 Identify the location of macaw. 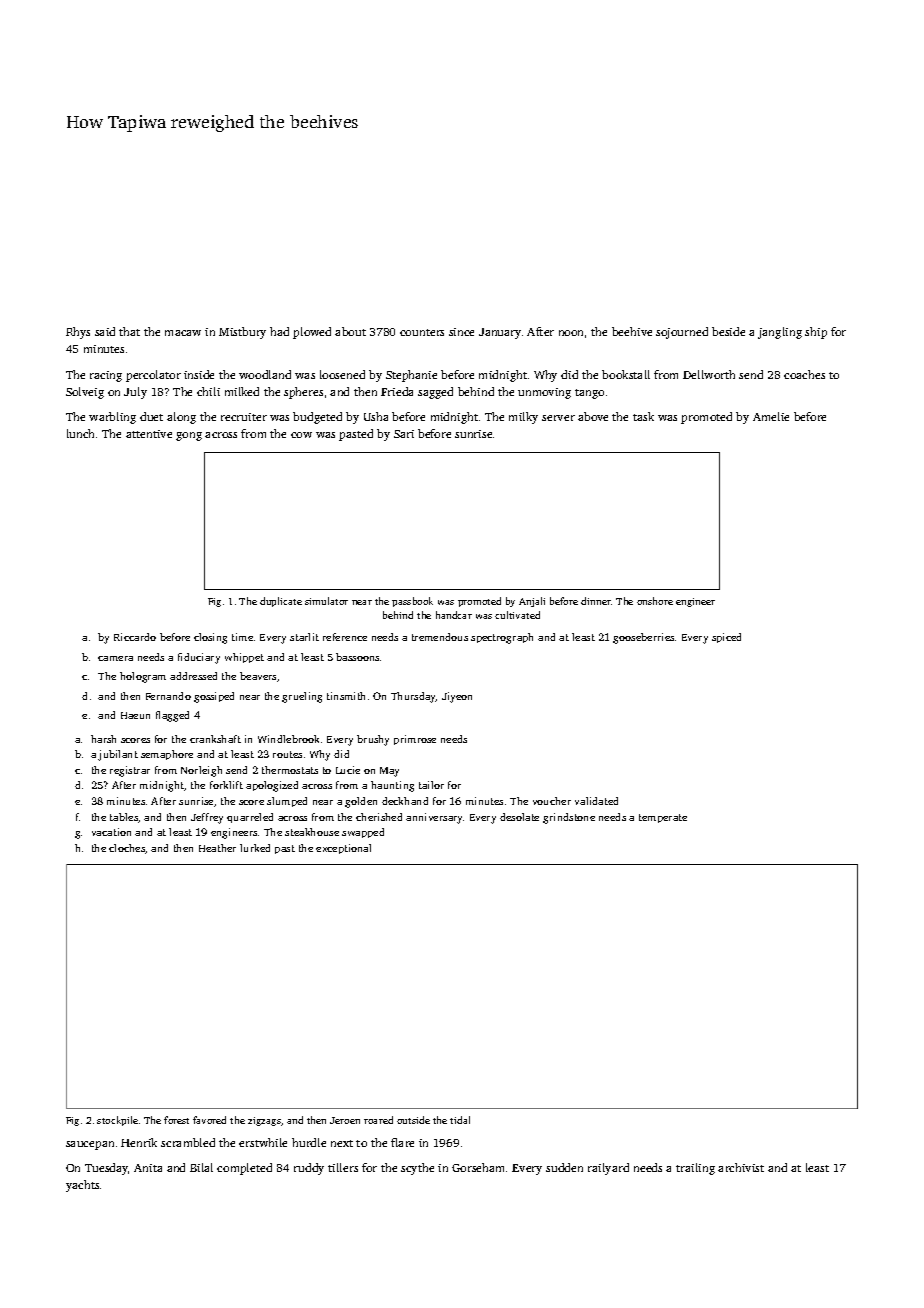
(183, 333).
